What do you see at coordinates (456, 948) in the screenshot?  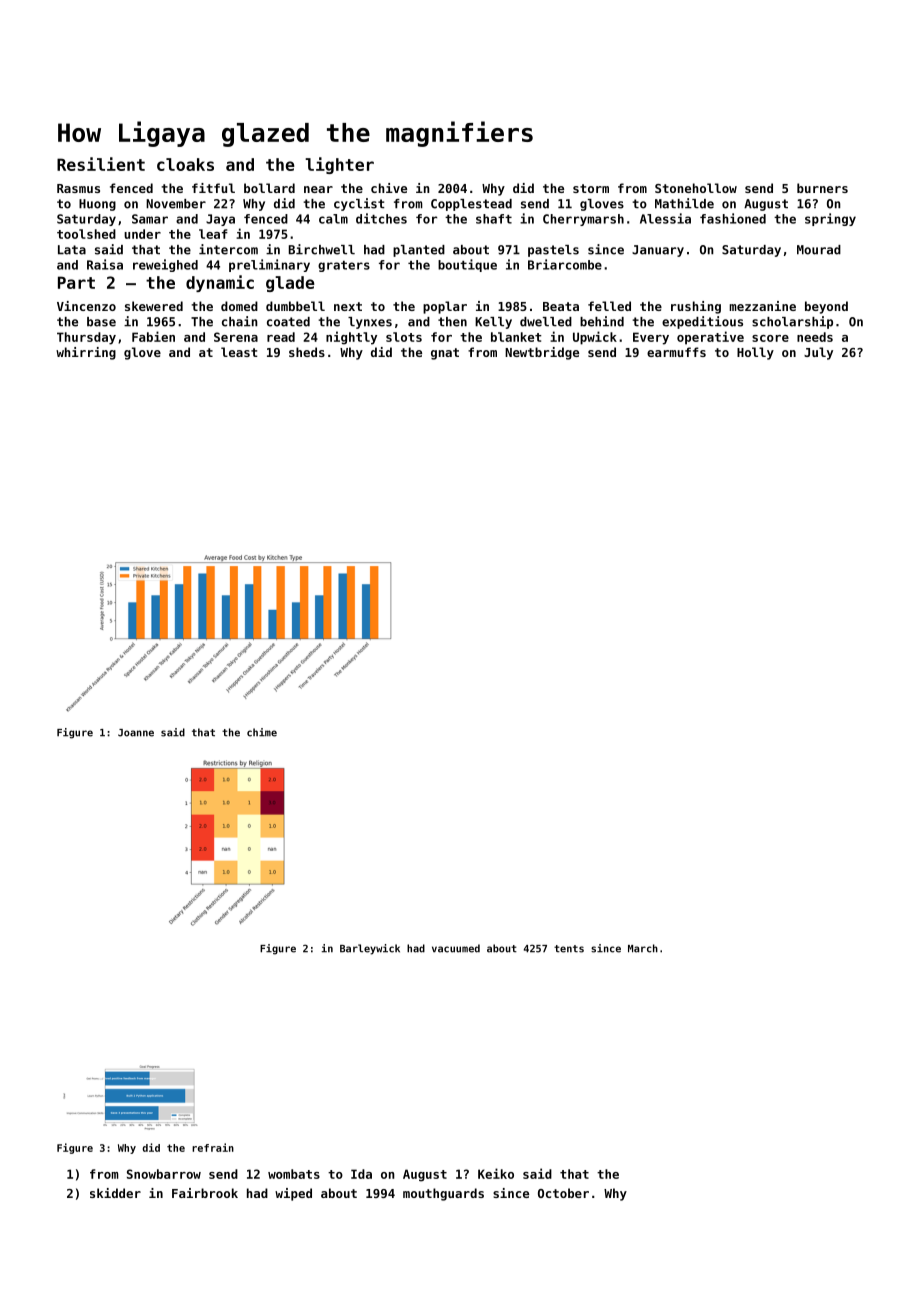 I see `vacuumed` at bounding box center [456, 948].
